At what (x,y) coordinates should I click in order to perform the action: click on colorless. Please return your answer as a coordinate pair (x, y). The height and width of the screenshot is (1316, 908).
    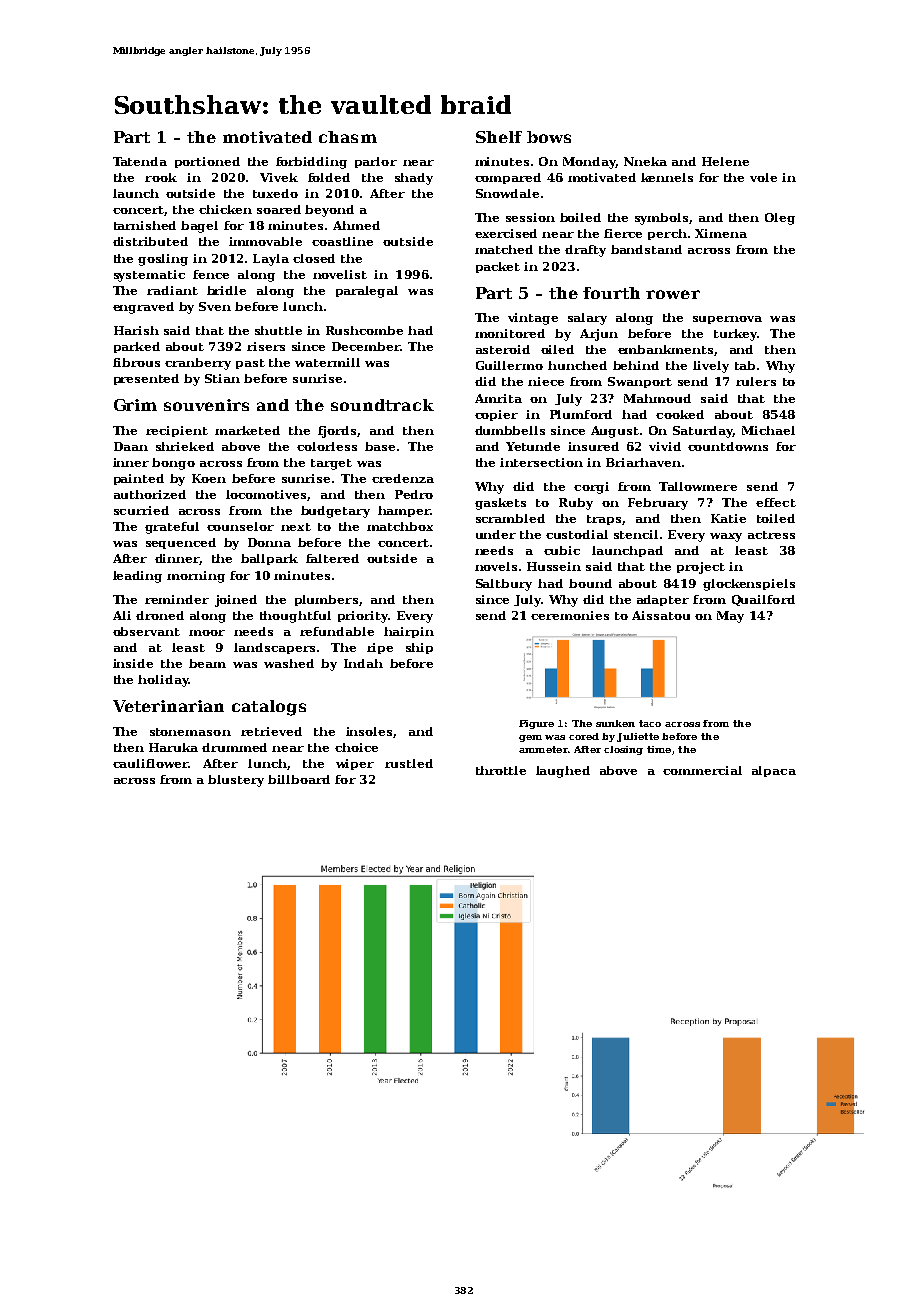
    Looking at the image, I should click on (327, 446).
